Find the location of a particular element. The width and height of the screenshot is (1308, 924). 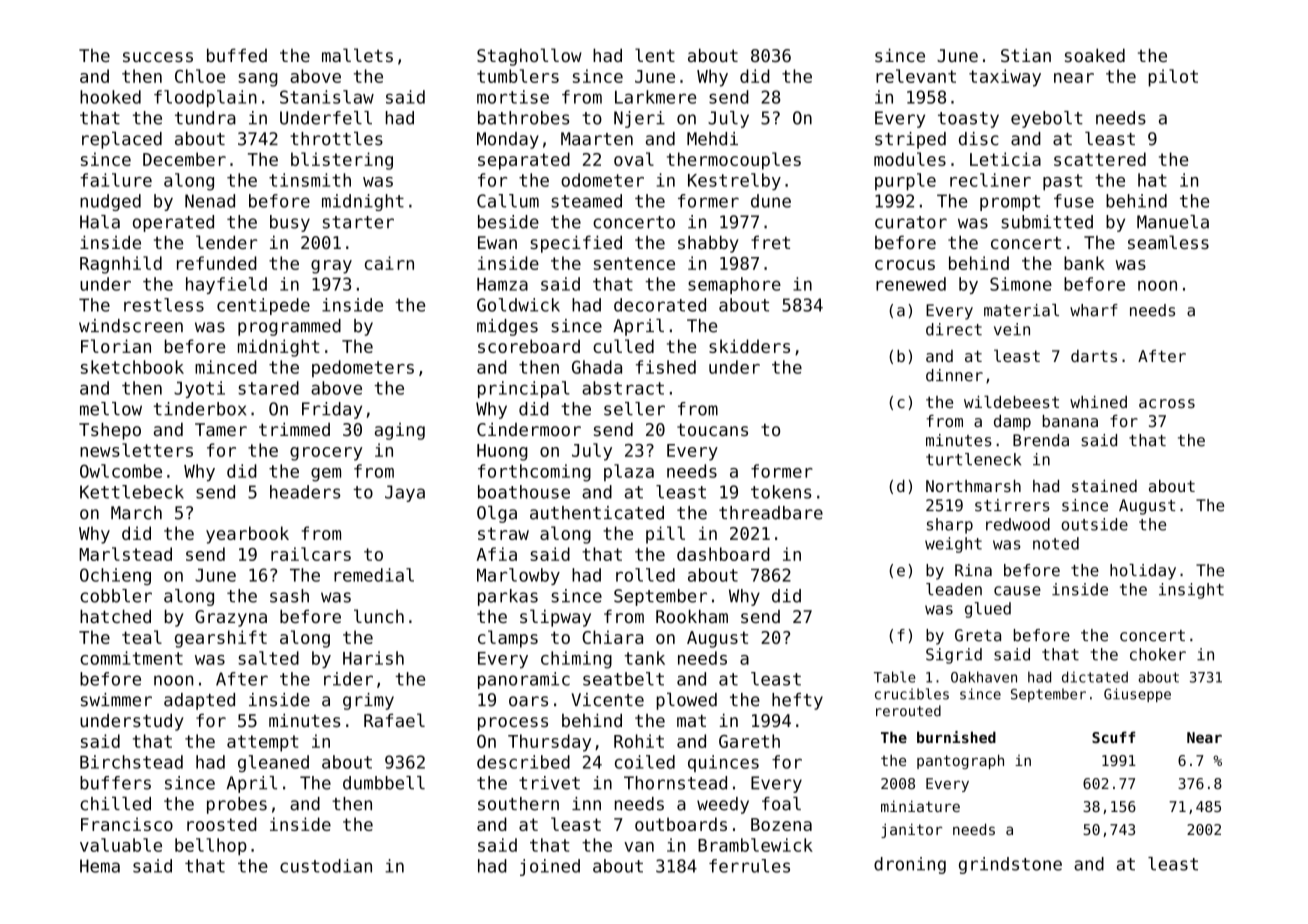

Brenda is located at coordinates (1041, 440).
